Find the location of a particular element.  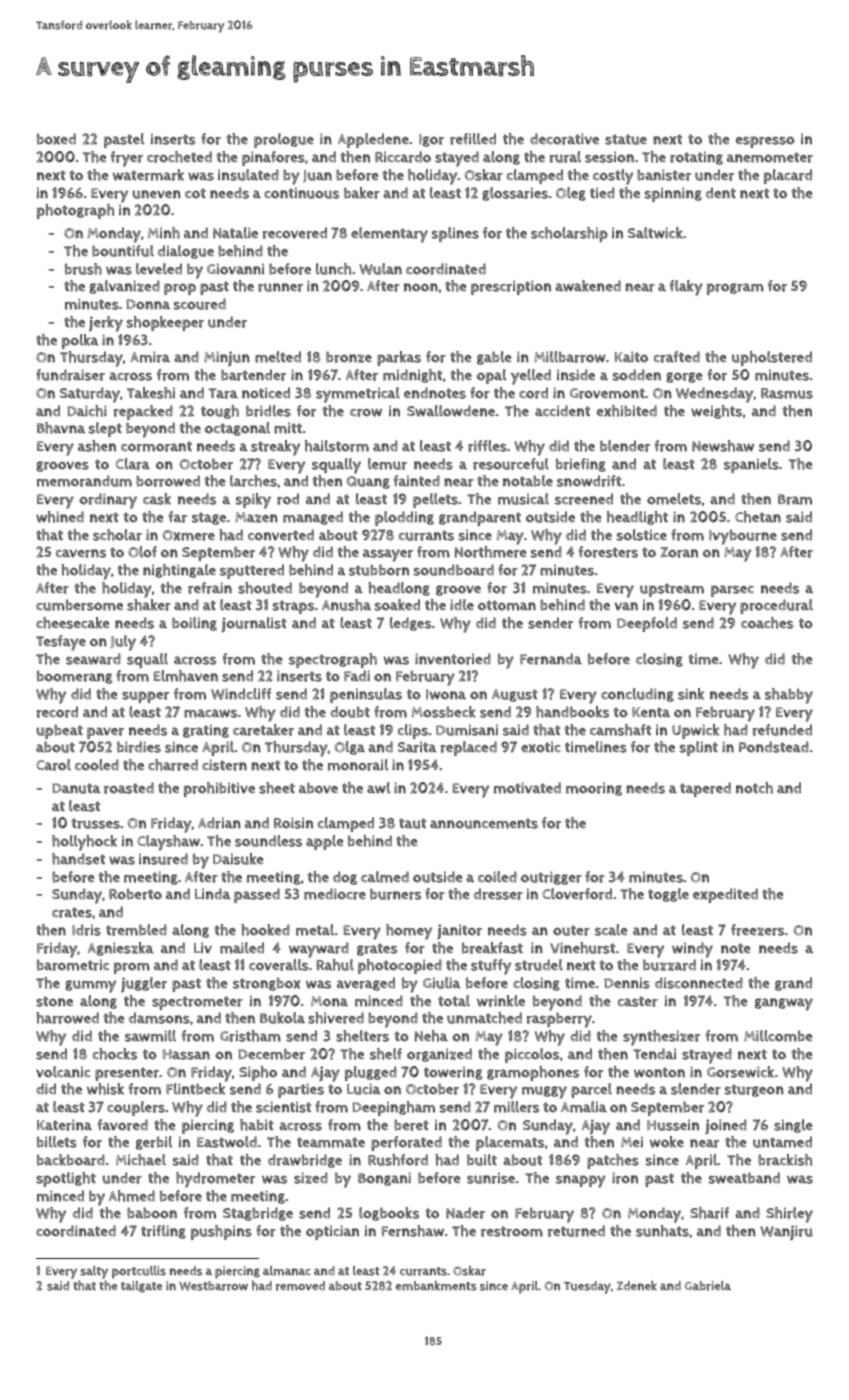

strongbox is located at coordinates (266, 984).
